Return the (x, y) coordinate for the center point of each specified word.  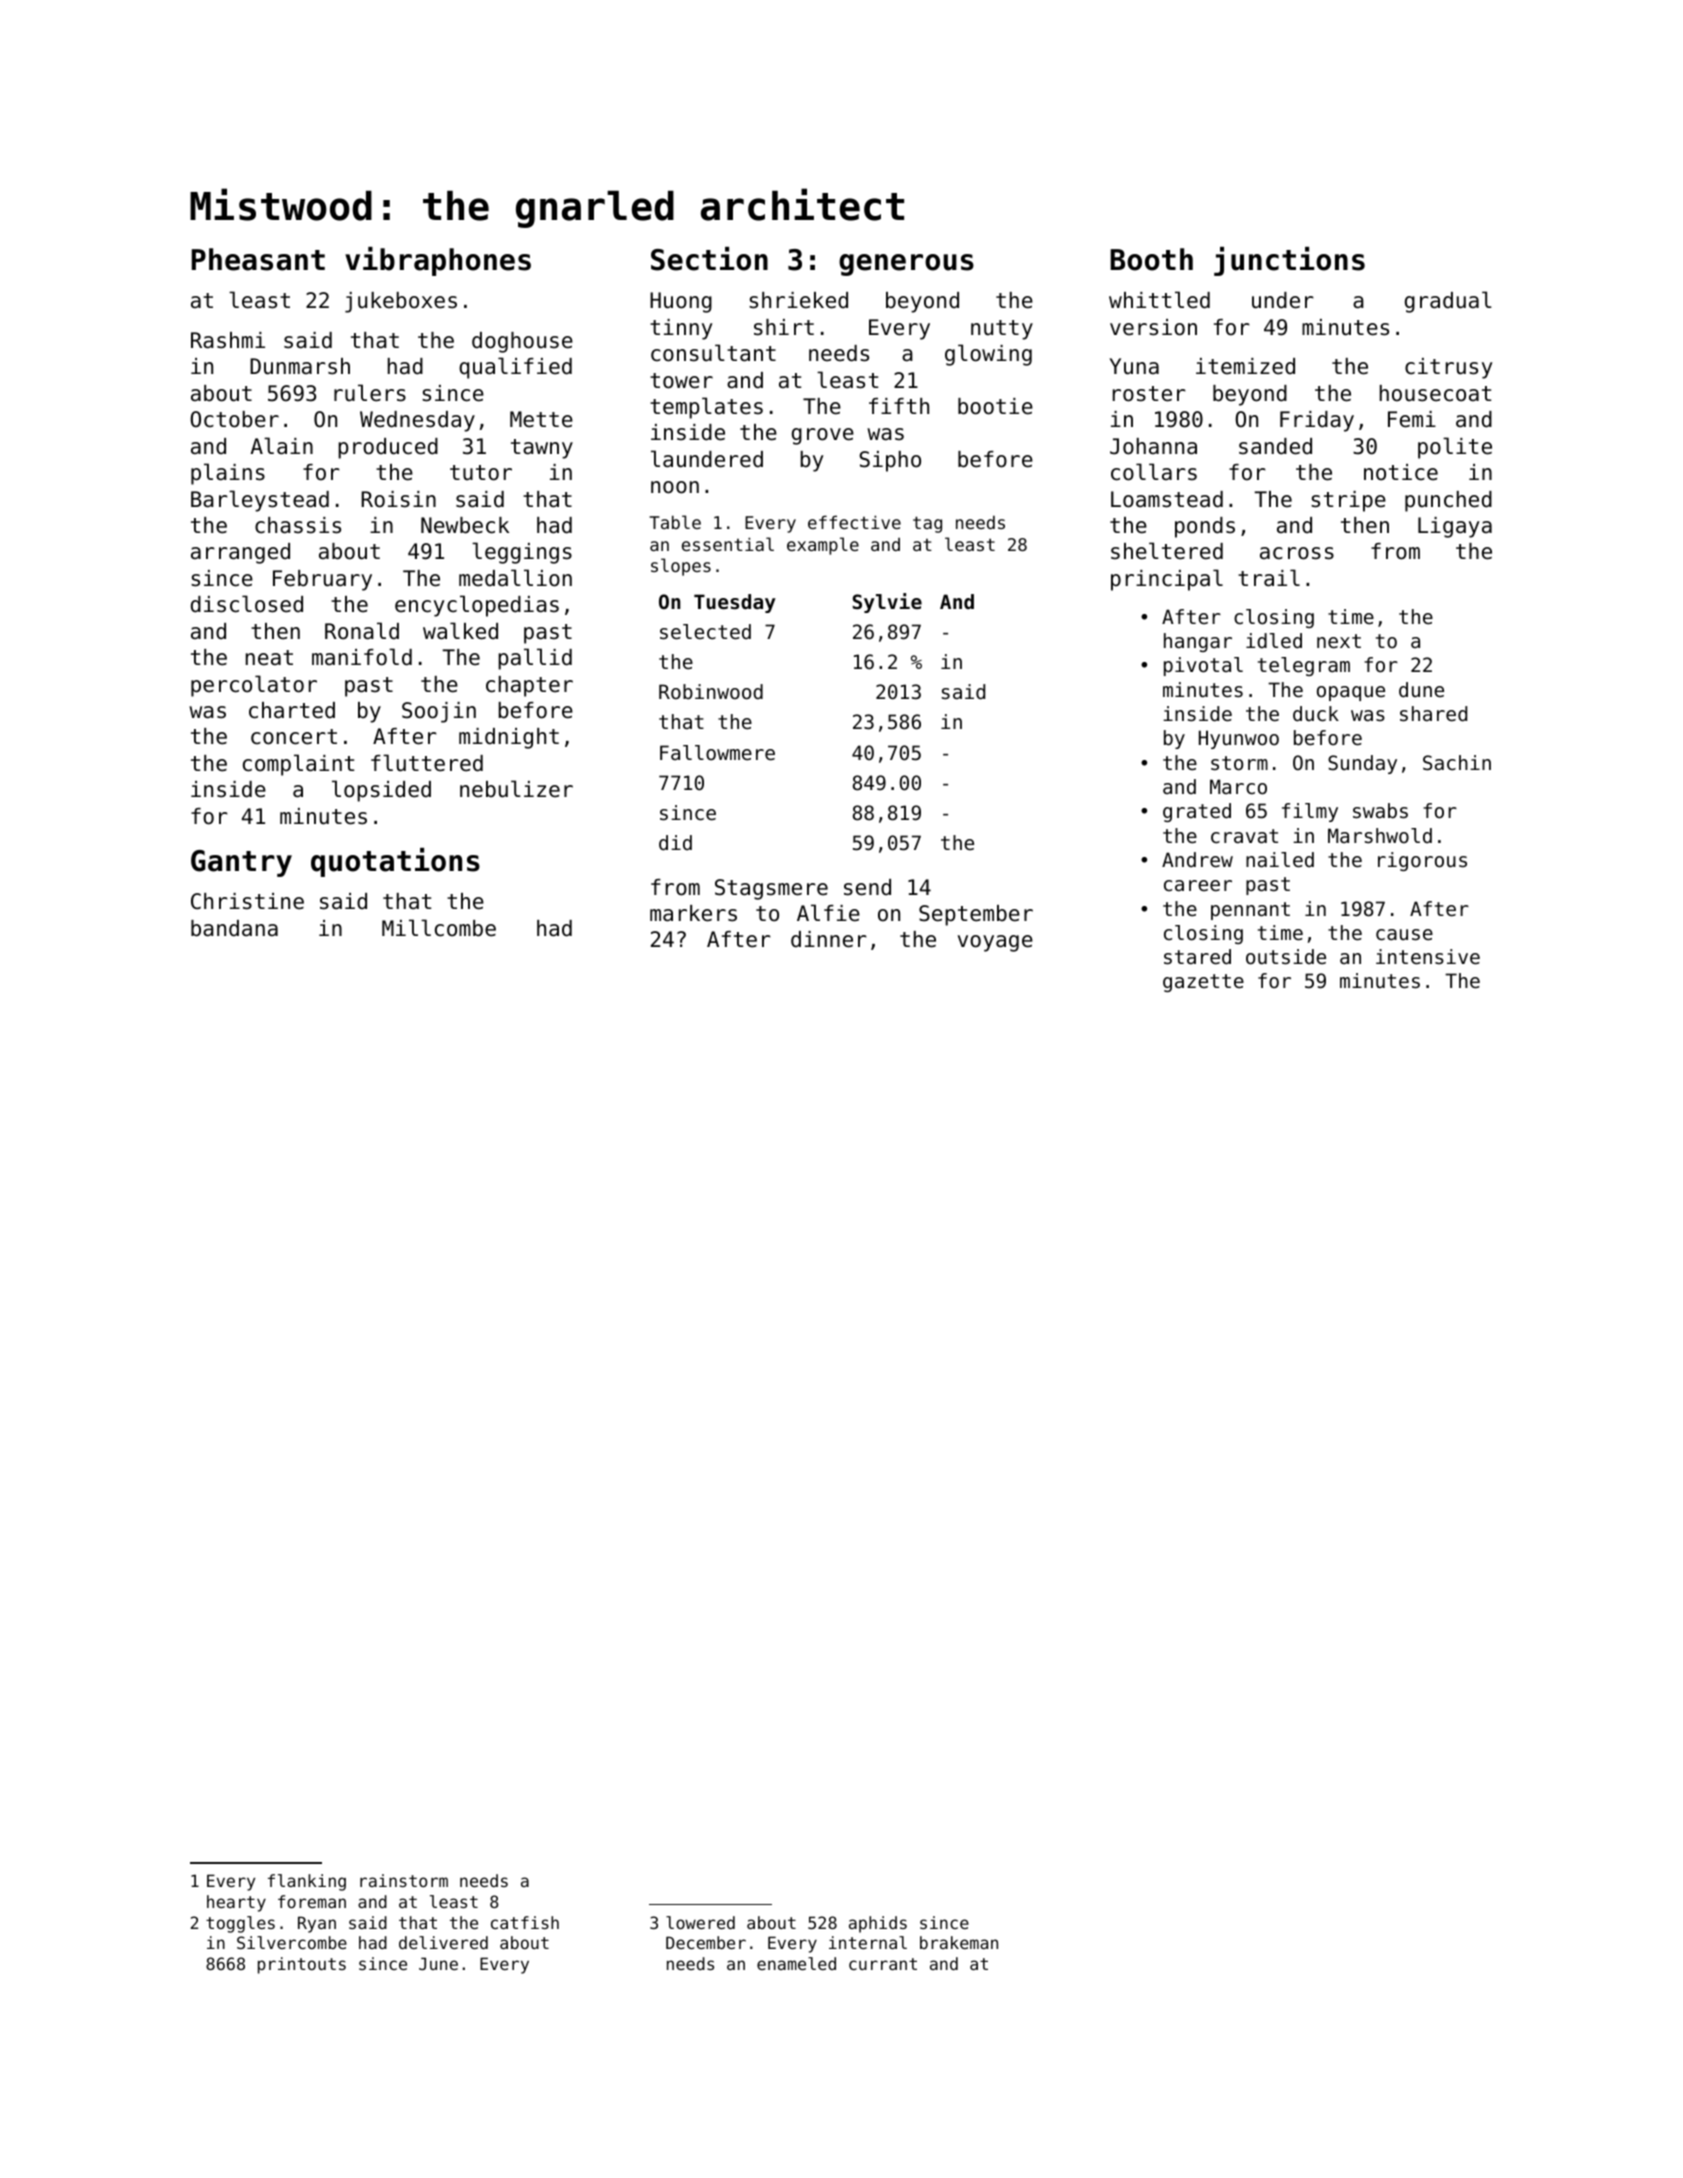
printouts (302, 1965)
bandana (234, 928)
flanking (307, 1882)
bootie (995, 406)
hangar (1198, 642)
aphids (878, 1924)
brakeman (959, 1942)
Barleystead (260, 501)
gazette (1203, 983)
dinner (829, 939)
